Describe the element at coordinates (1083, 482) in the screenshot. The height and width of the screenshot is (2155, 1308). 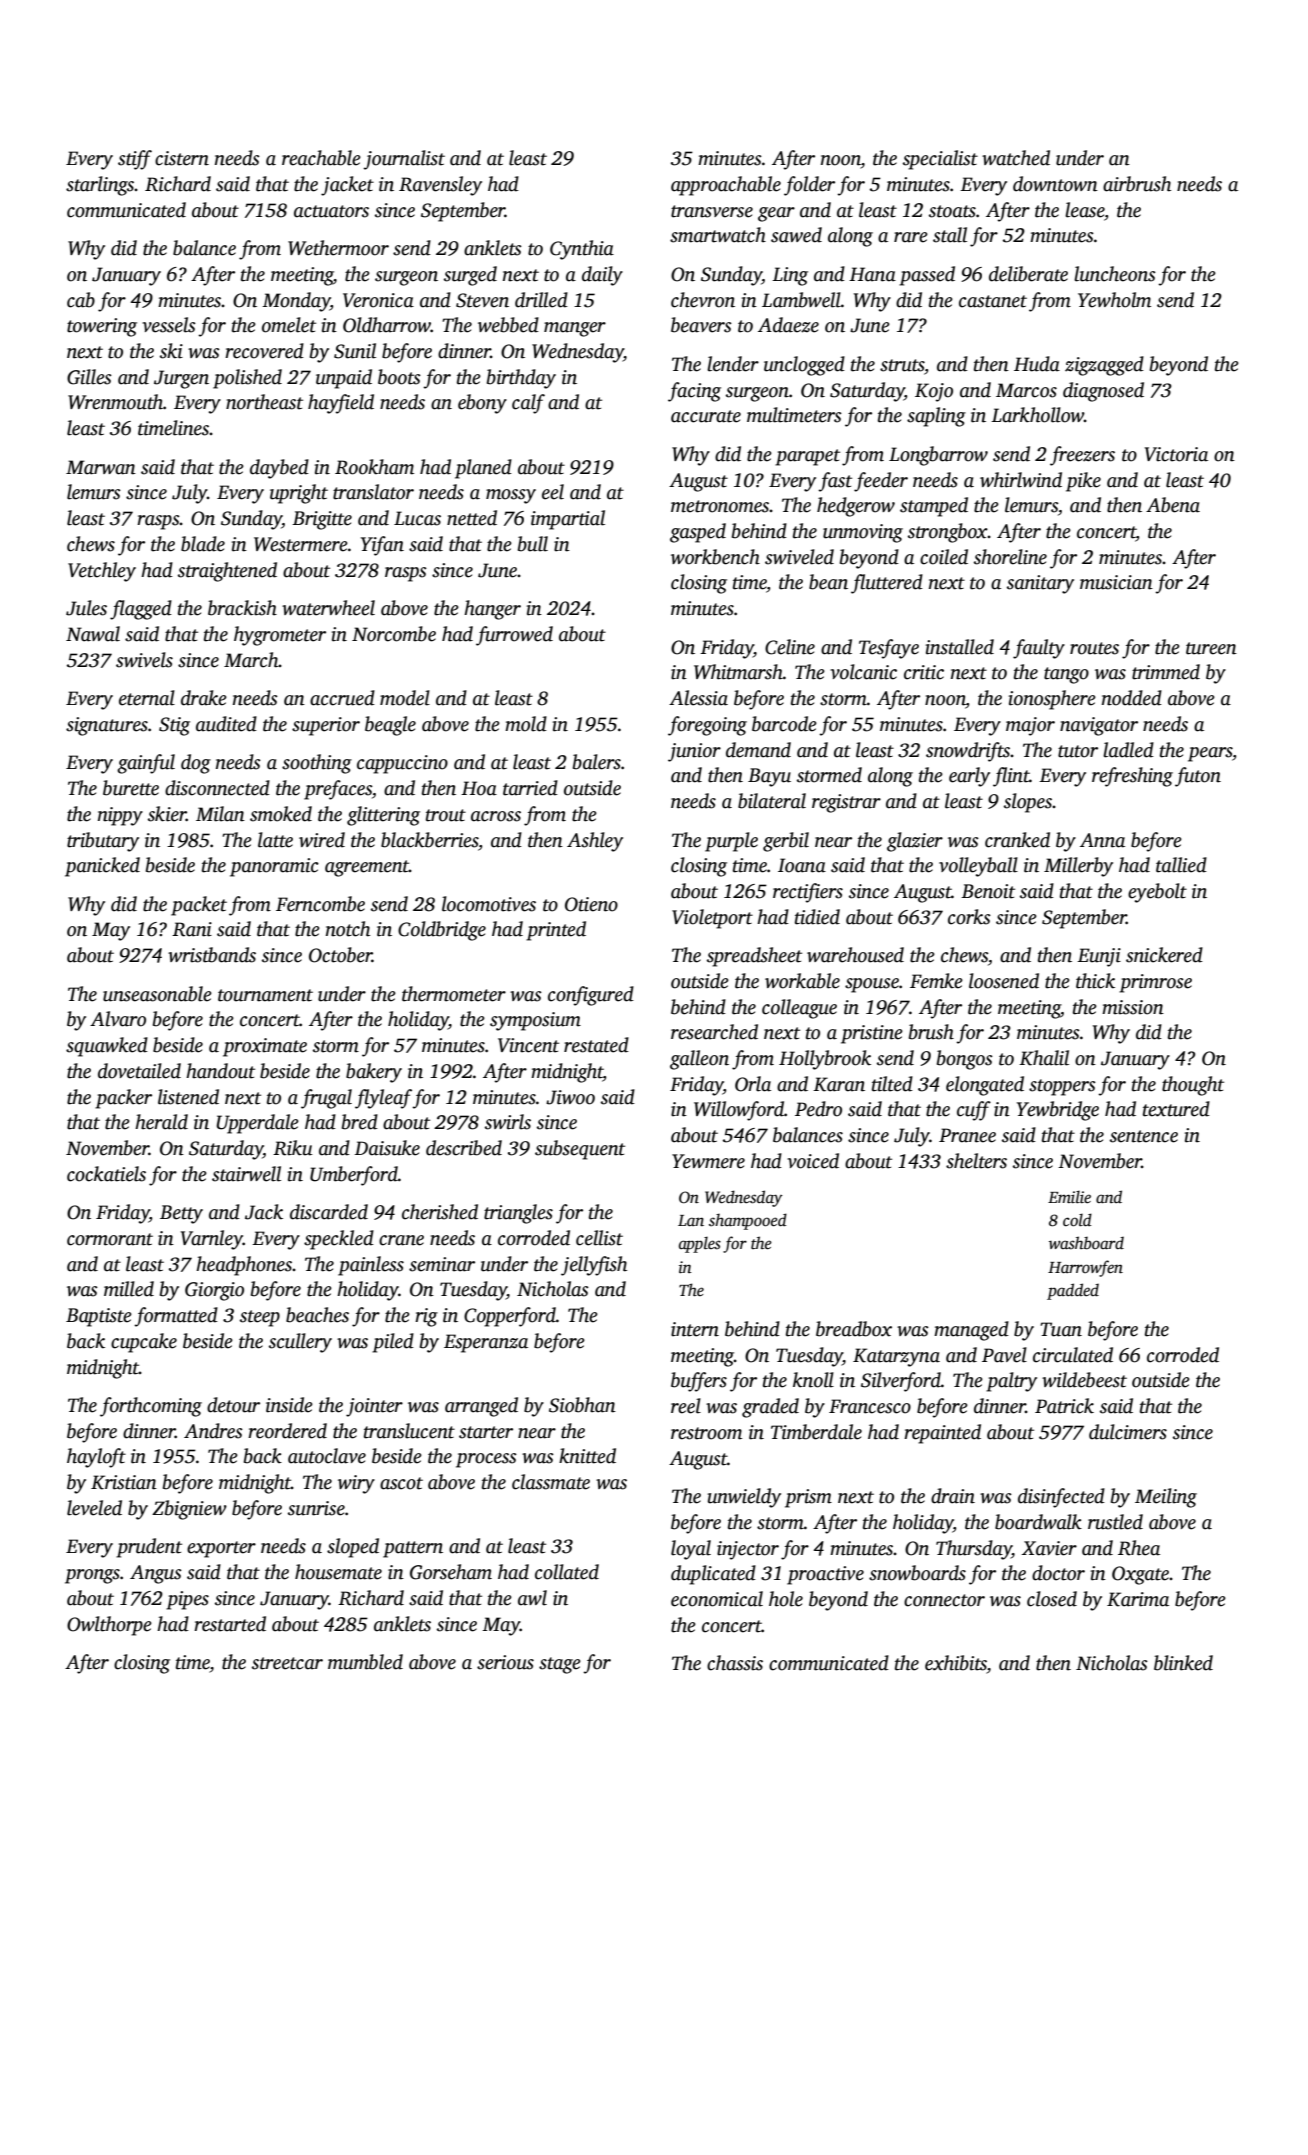
I see `pike` at that location.
